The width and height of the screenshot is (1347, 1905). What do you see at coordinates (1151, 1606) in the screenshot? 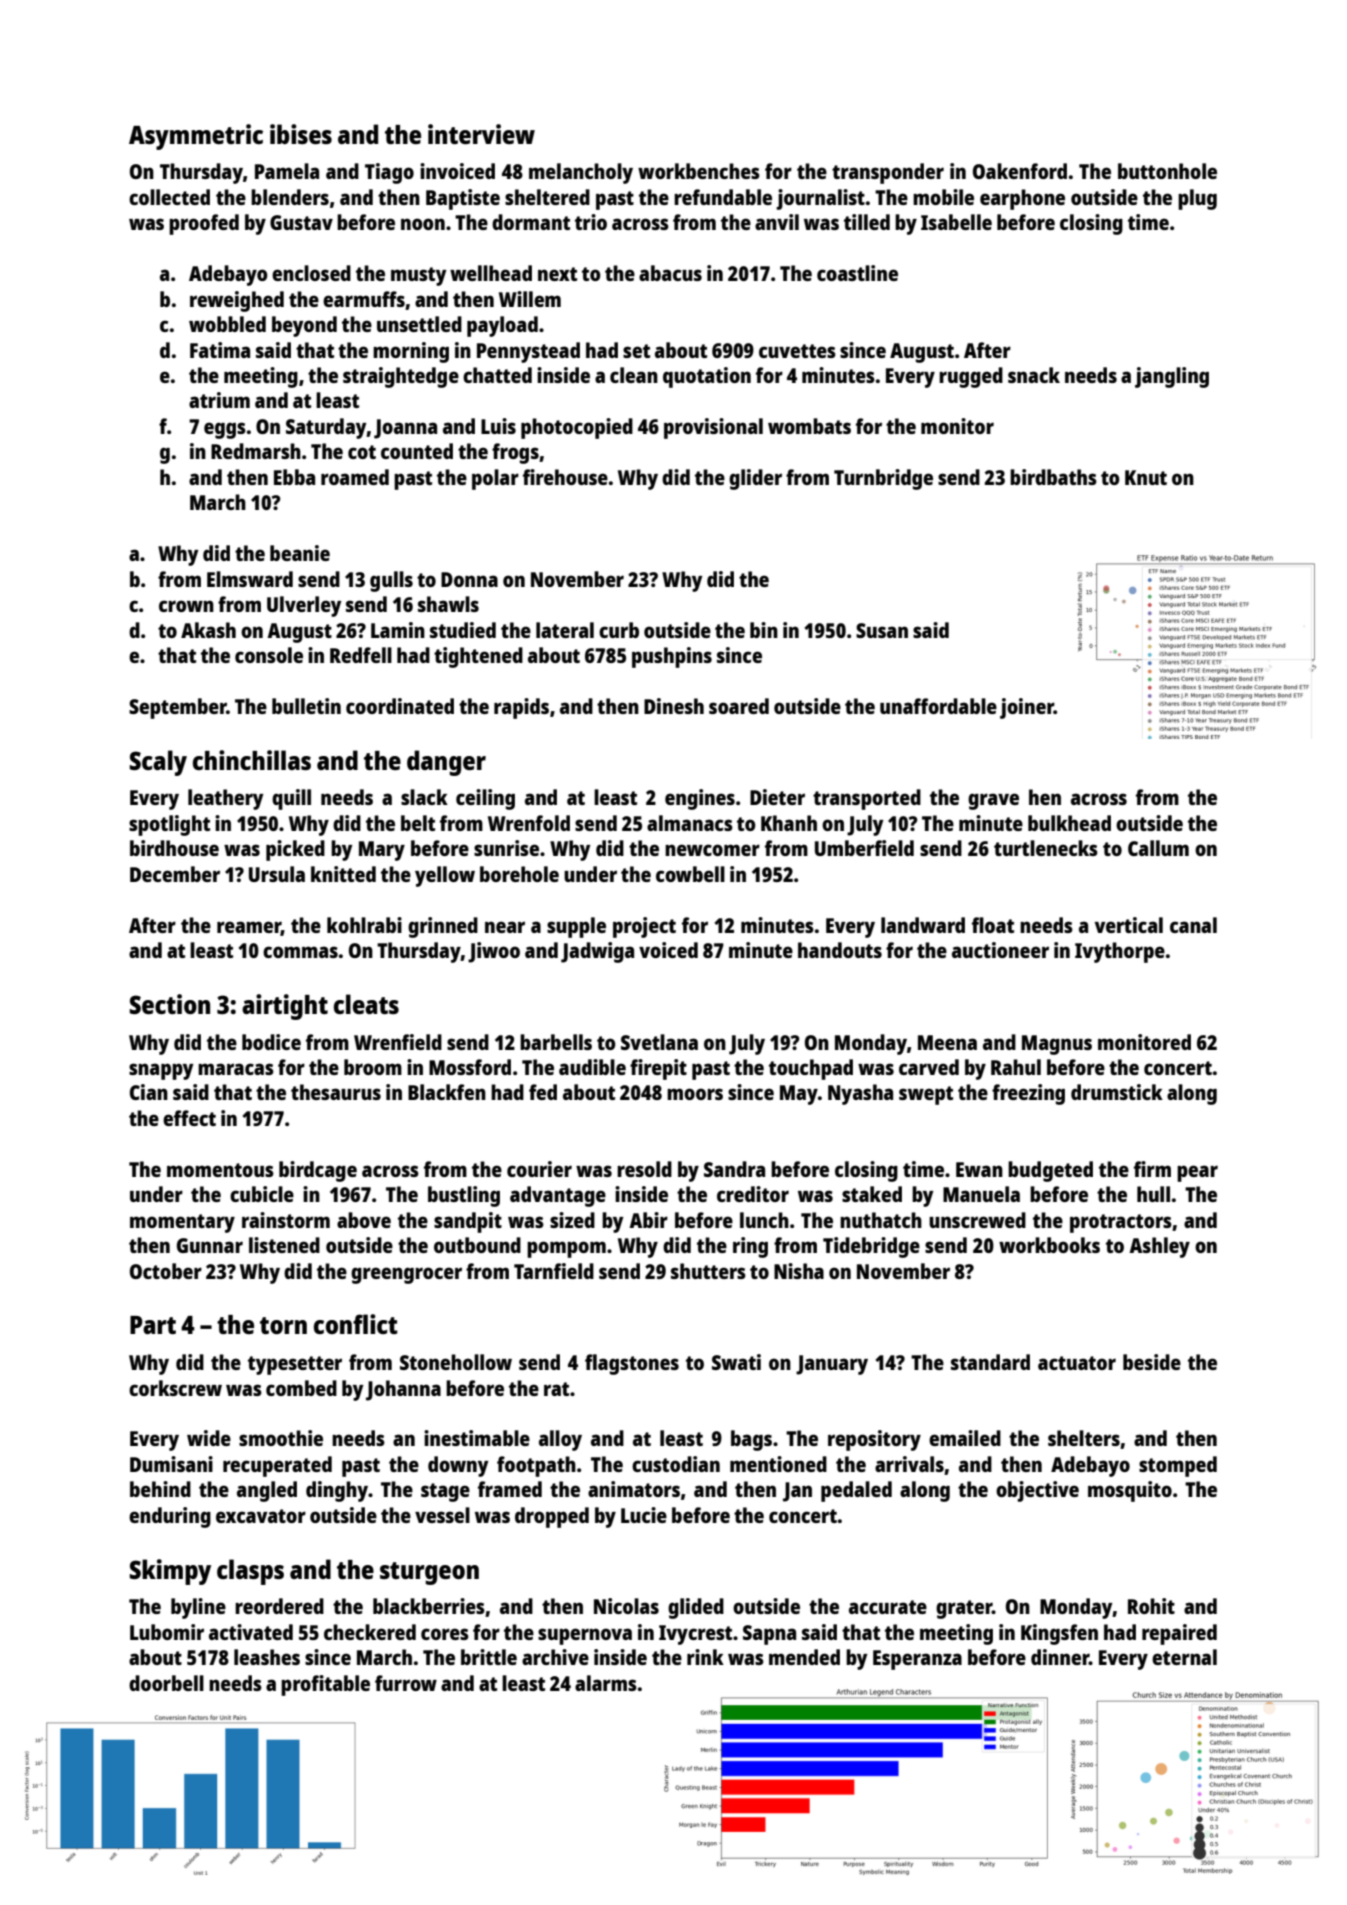
I see `Rohit` at bounding box center [1151, 1606].
